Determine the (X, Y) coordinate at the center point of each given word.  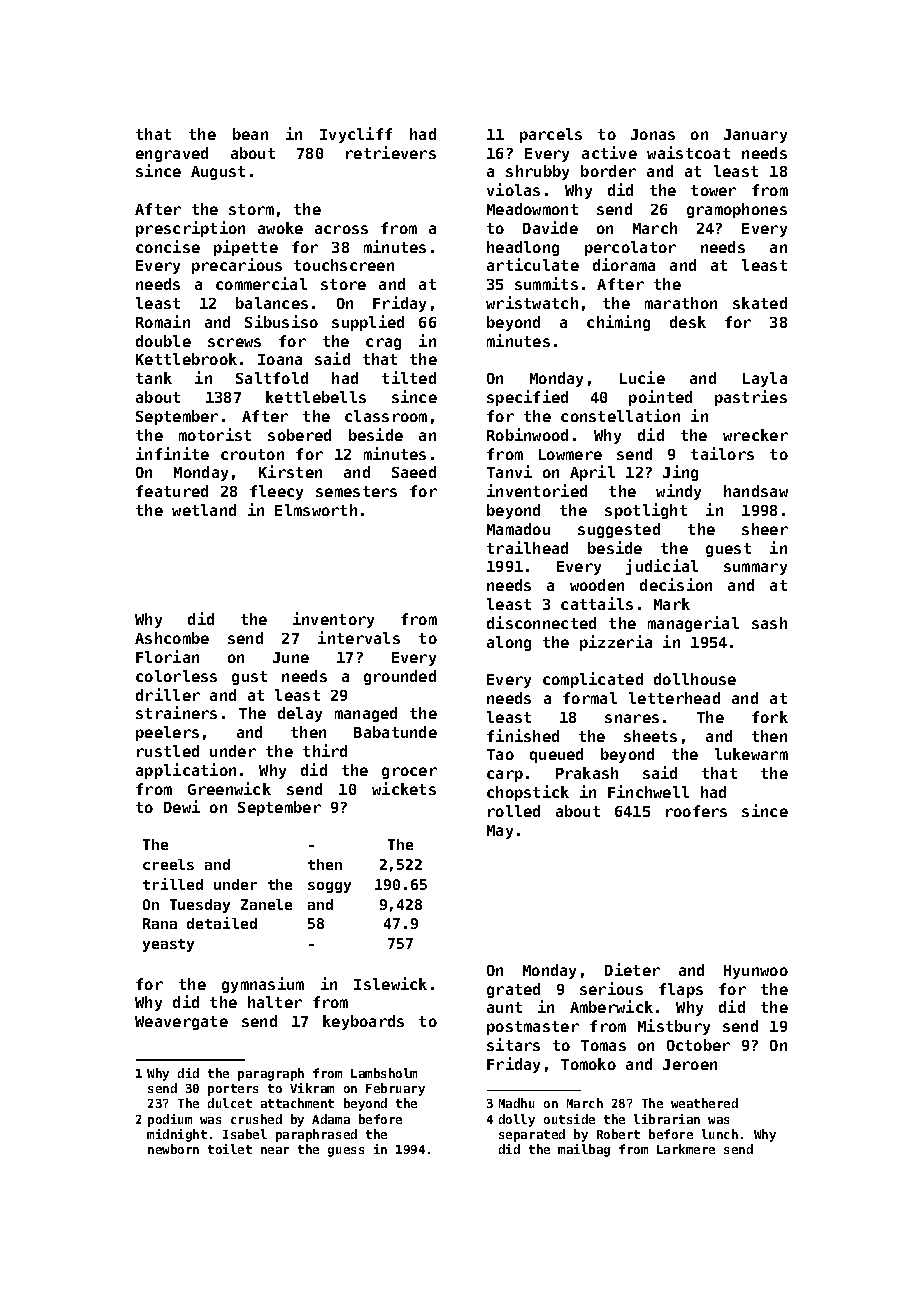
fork (770, 717)
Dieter (632, 969)
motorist (215, 434)
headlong (523, 248)
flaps (681, 990)
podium (170, 1120)
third (325, 750)
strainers (176, 712)
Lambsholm (384, 1073)
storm (251, 209)
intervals (359, 637)
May (500, 832)
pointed (660, 398)
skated (760, 303)
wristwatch (532, 302)
